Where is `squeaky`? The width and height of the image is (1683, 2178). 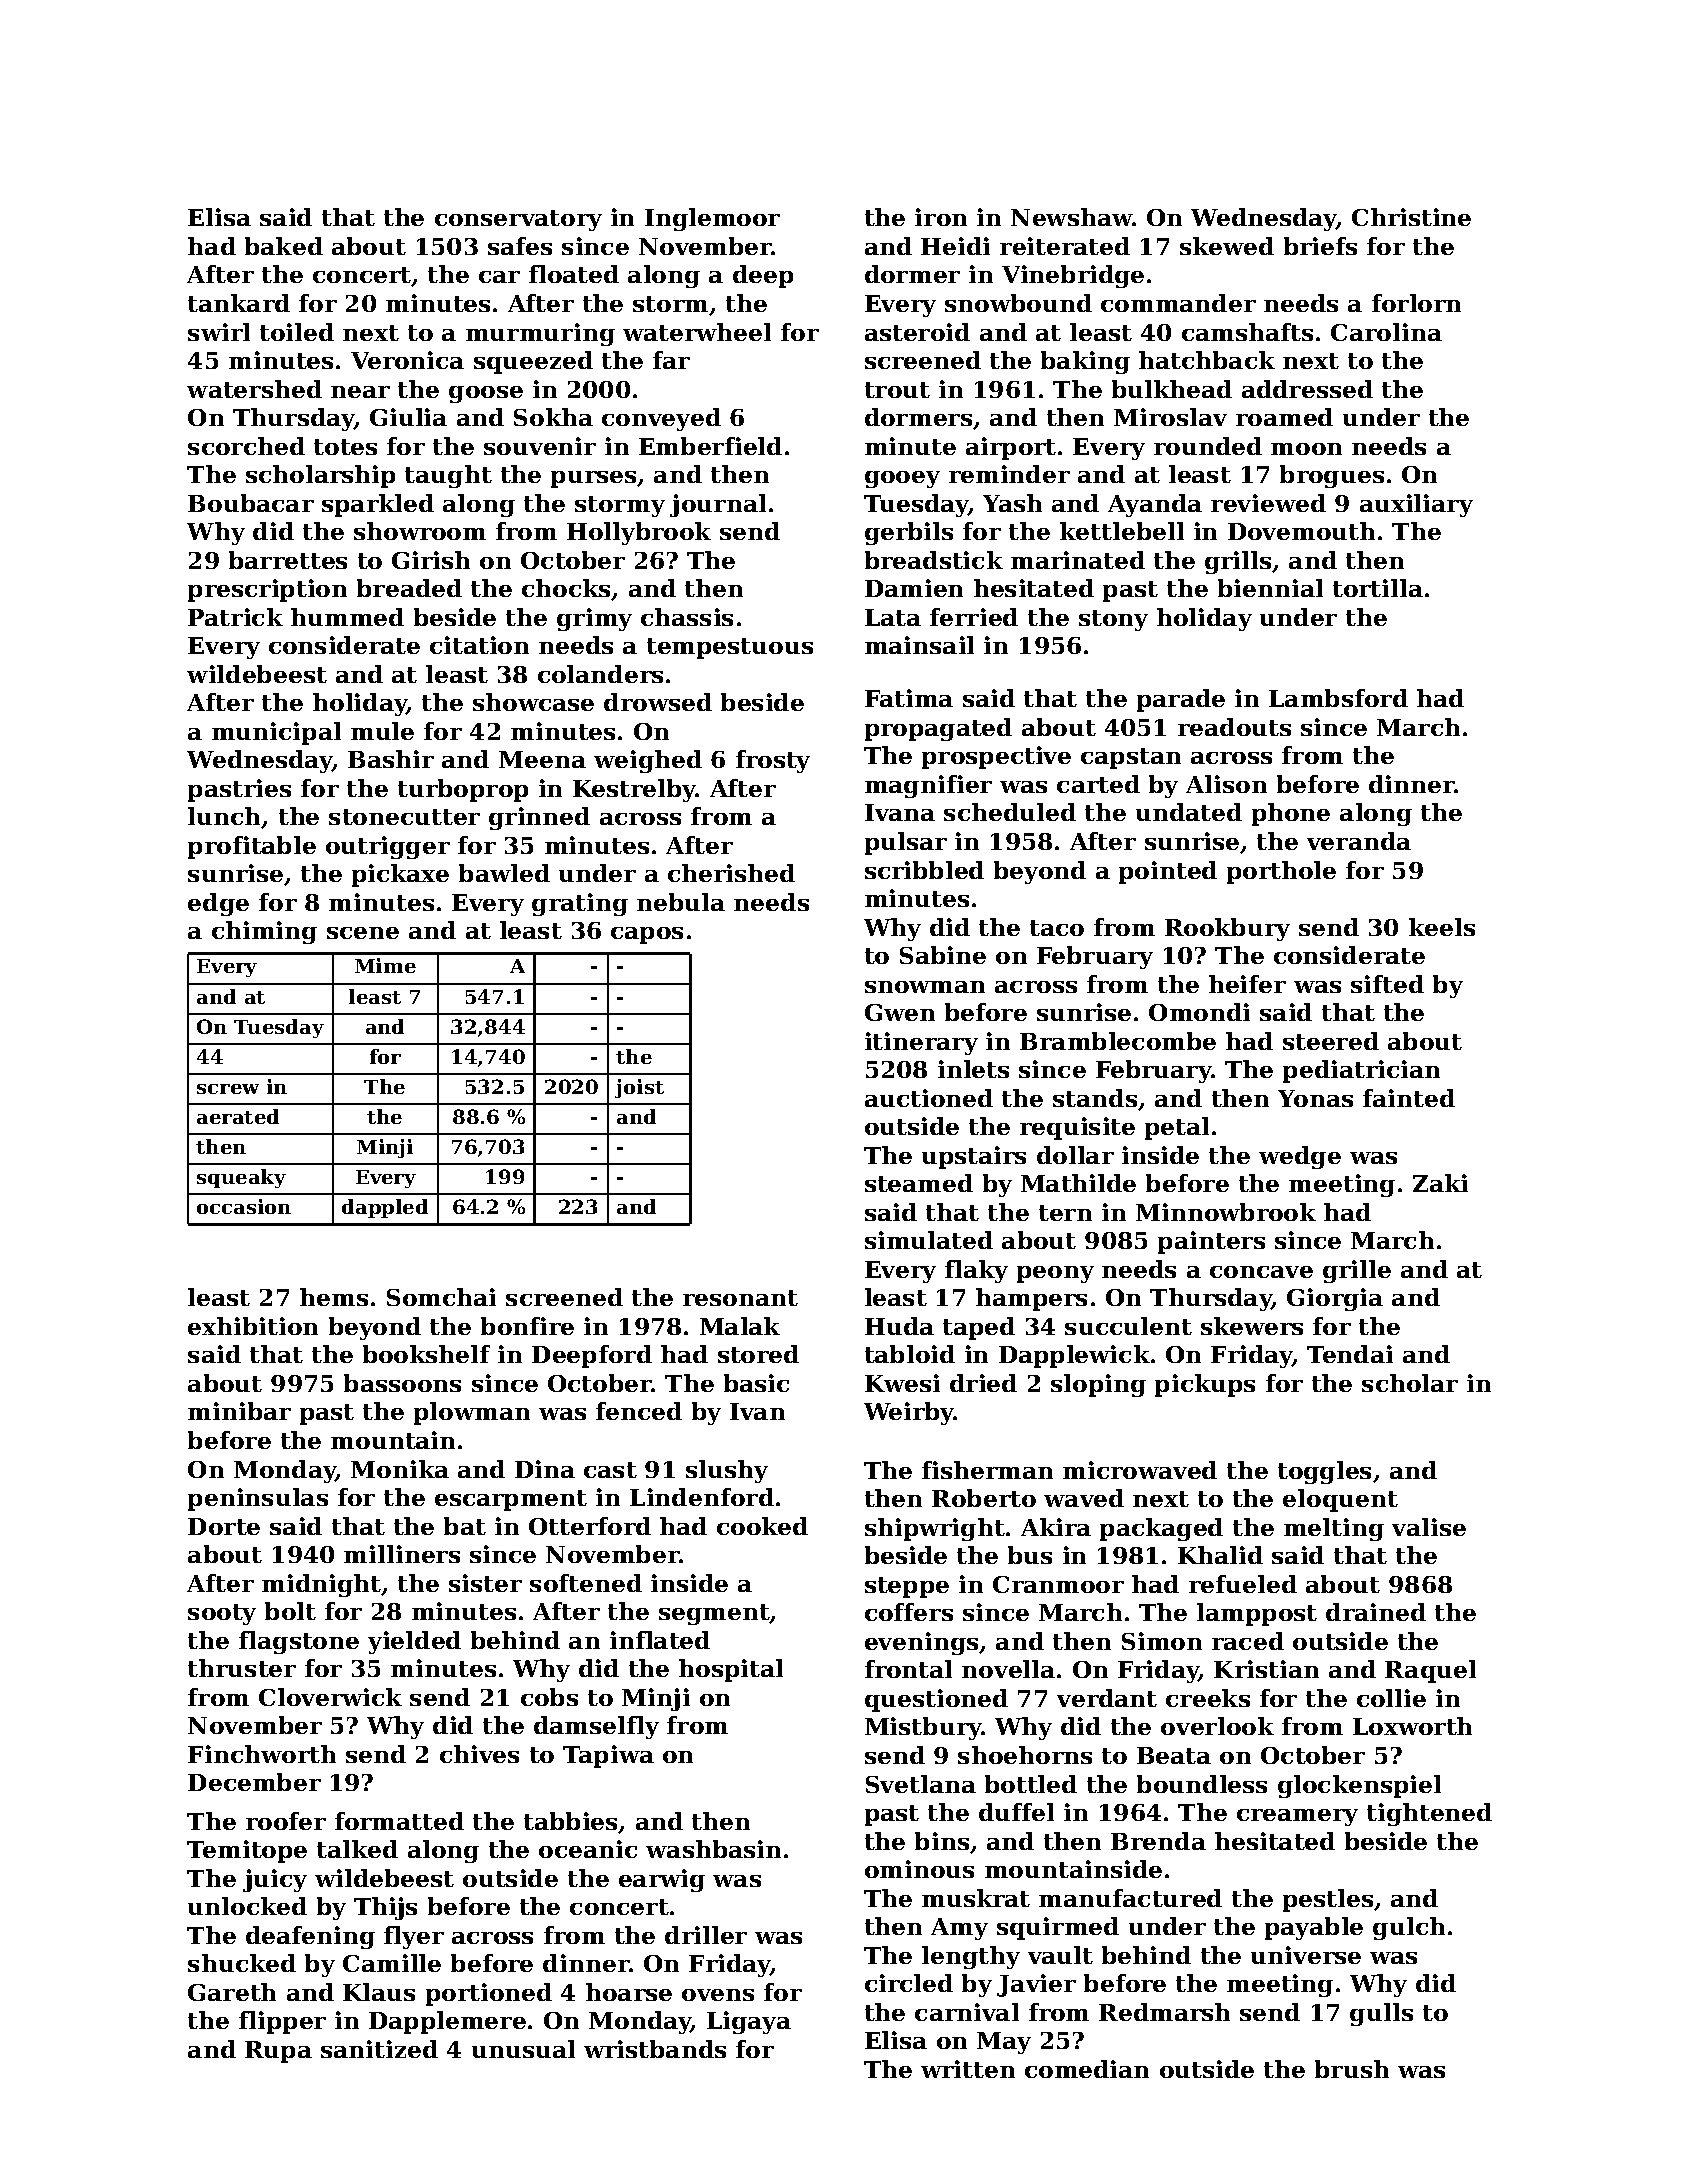 squeaky is located at coordinates (241, 1178).
